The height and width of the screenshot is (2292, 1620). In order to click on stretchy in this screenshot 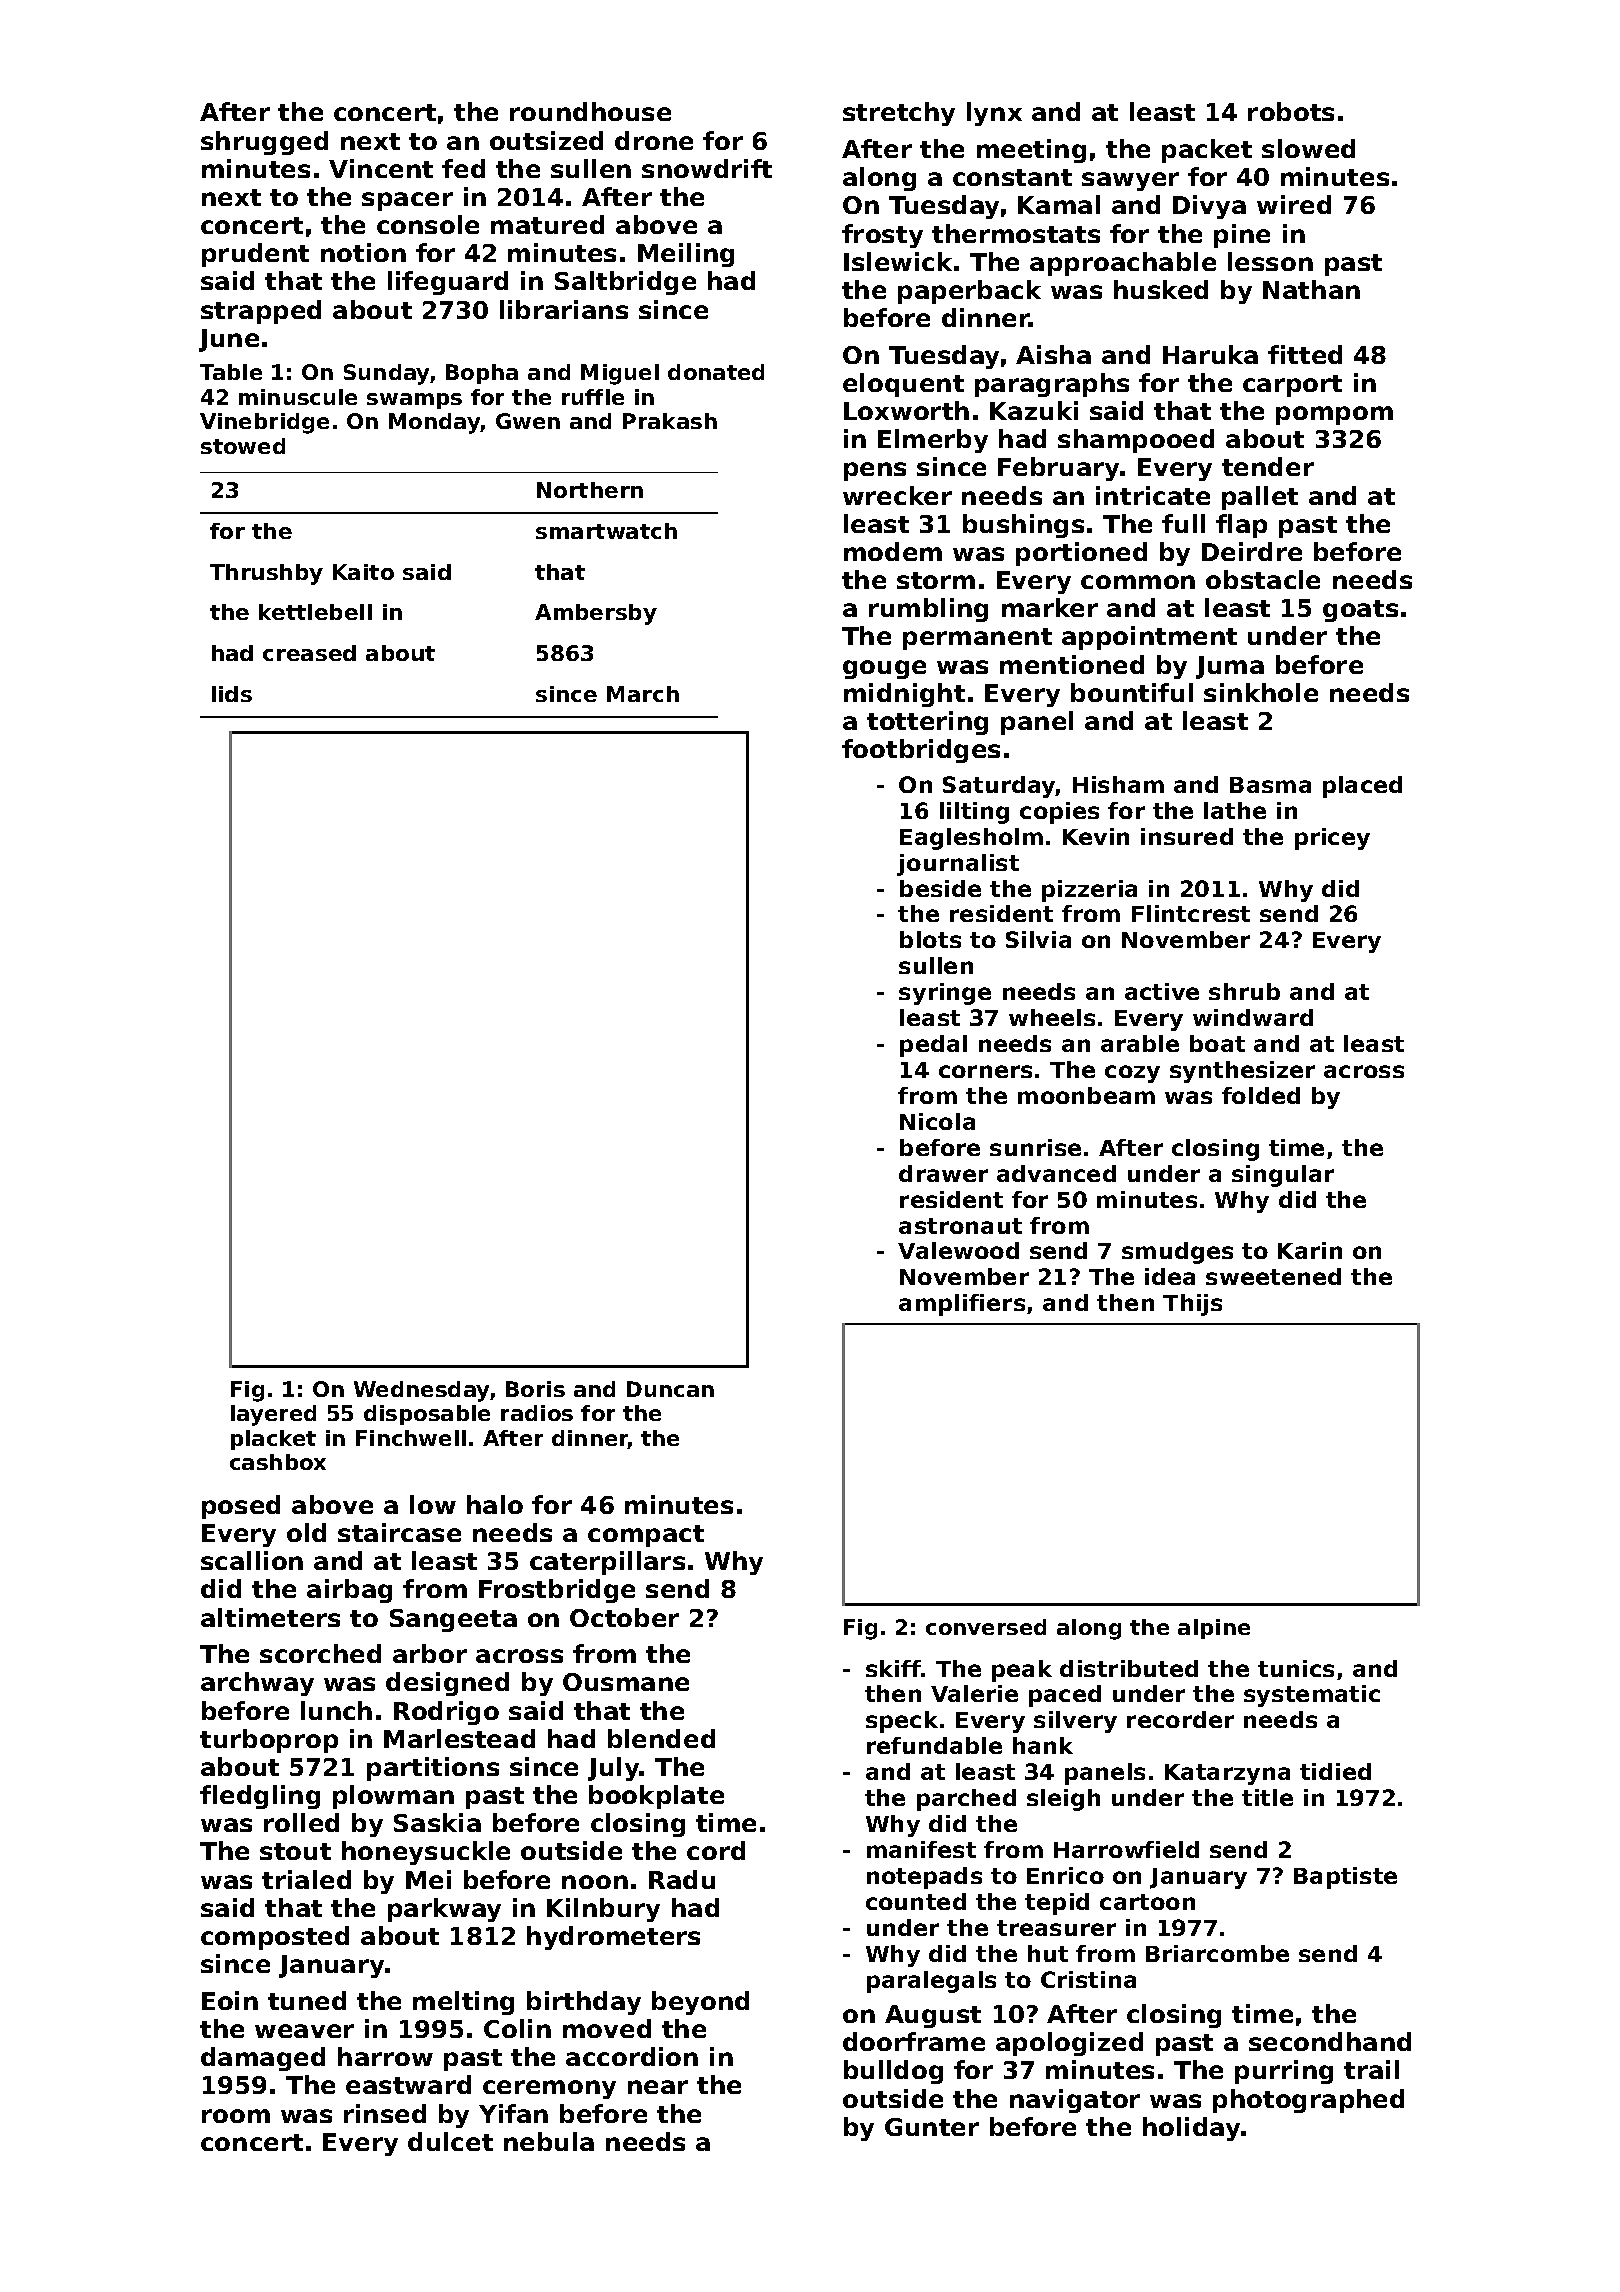, I will do `click(899, 114)`.
